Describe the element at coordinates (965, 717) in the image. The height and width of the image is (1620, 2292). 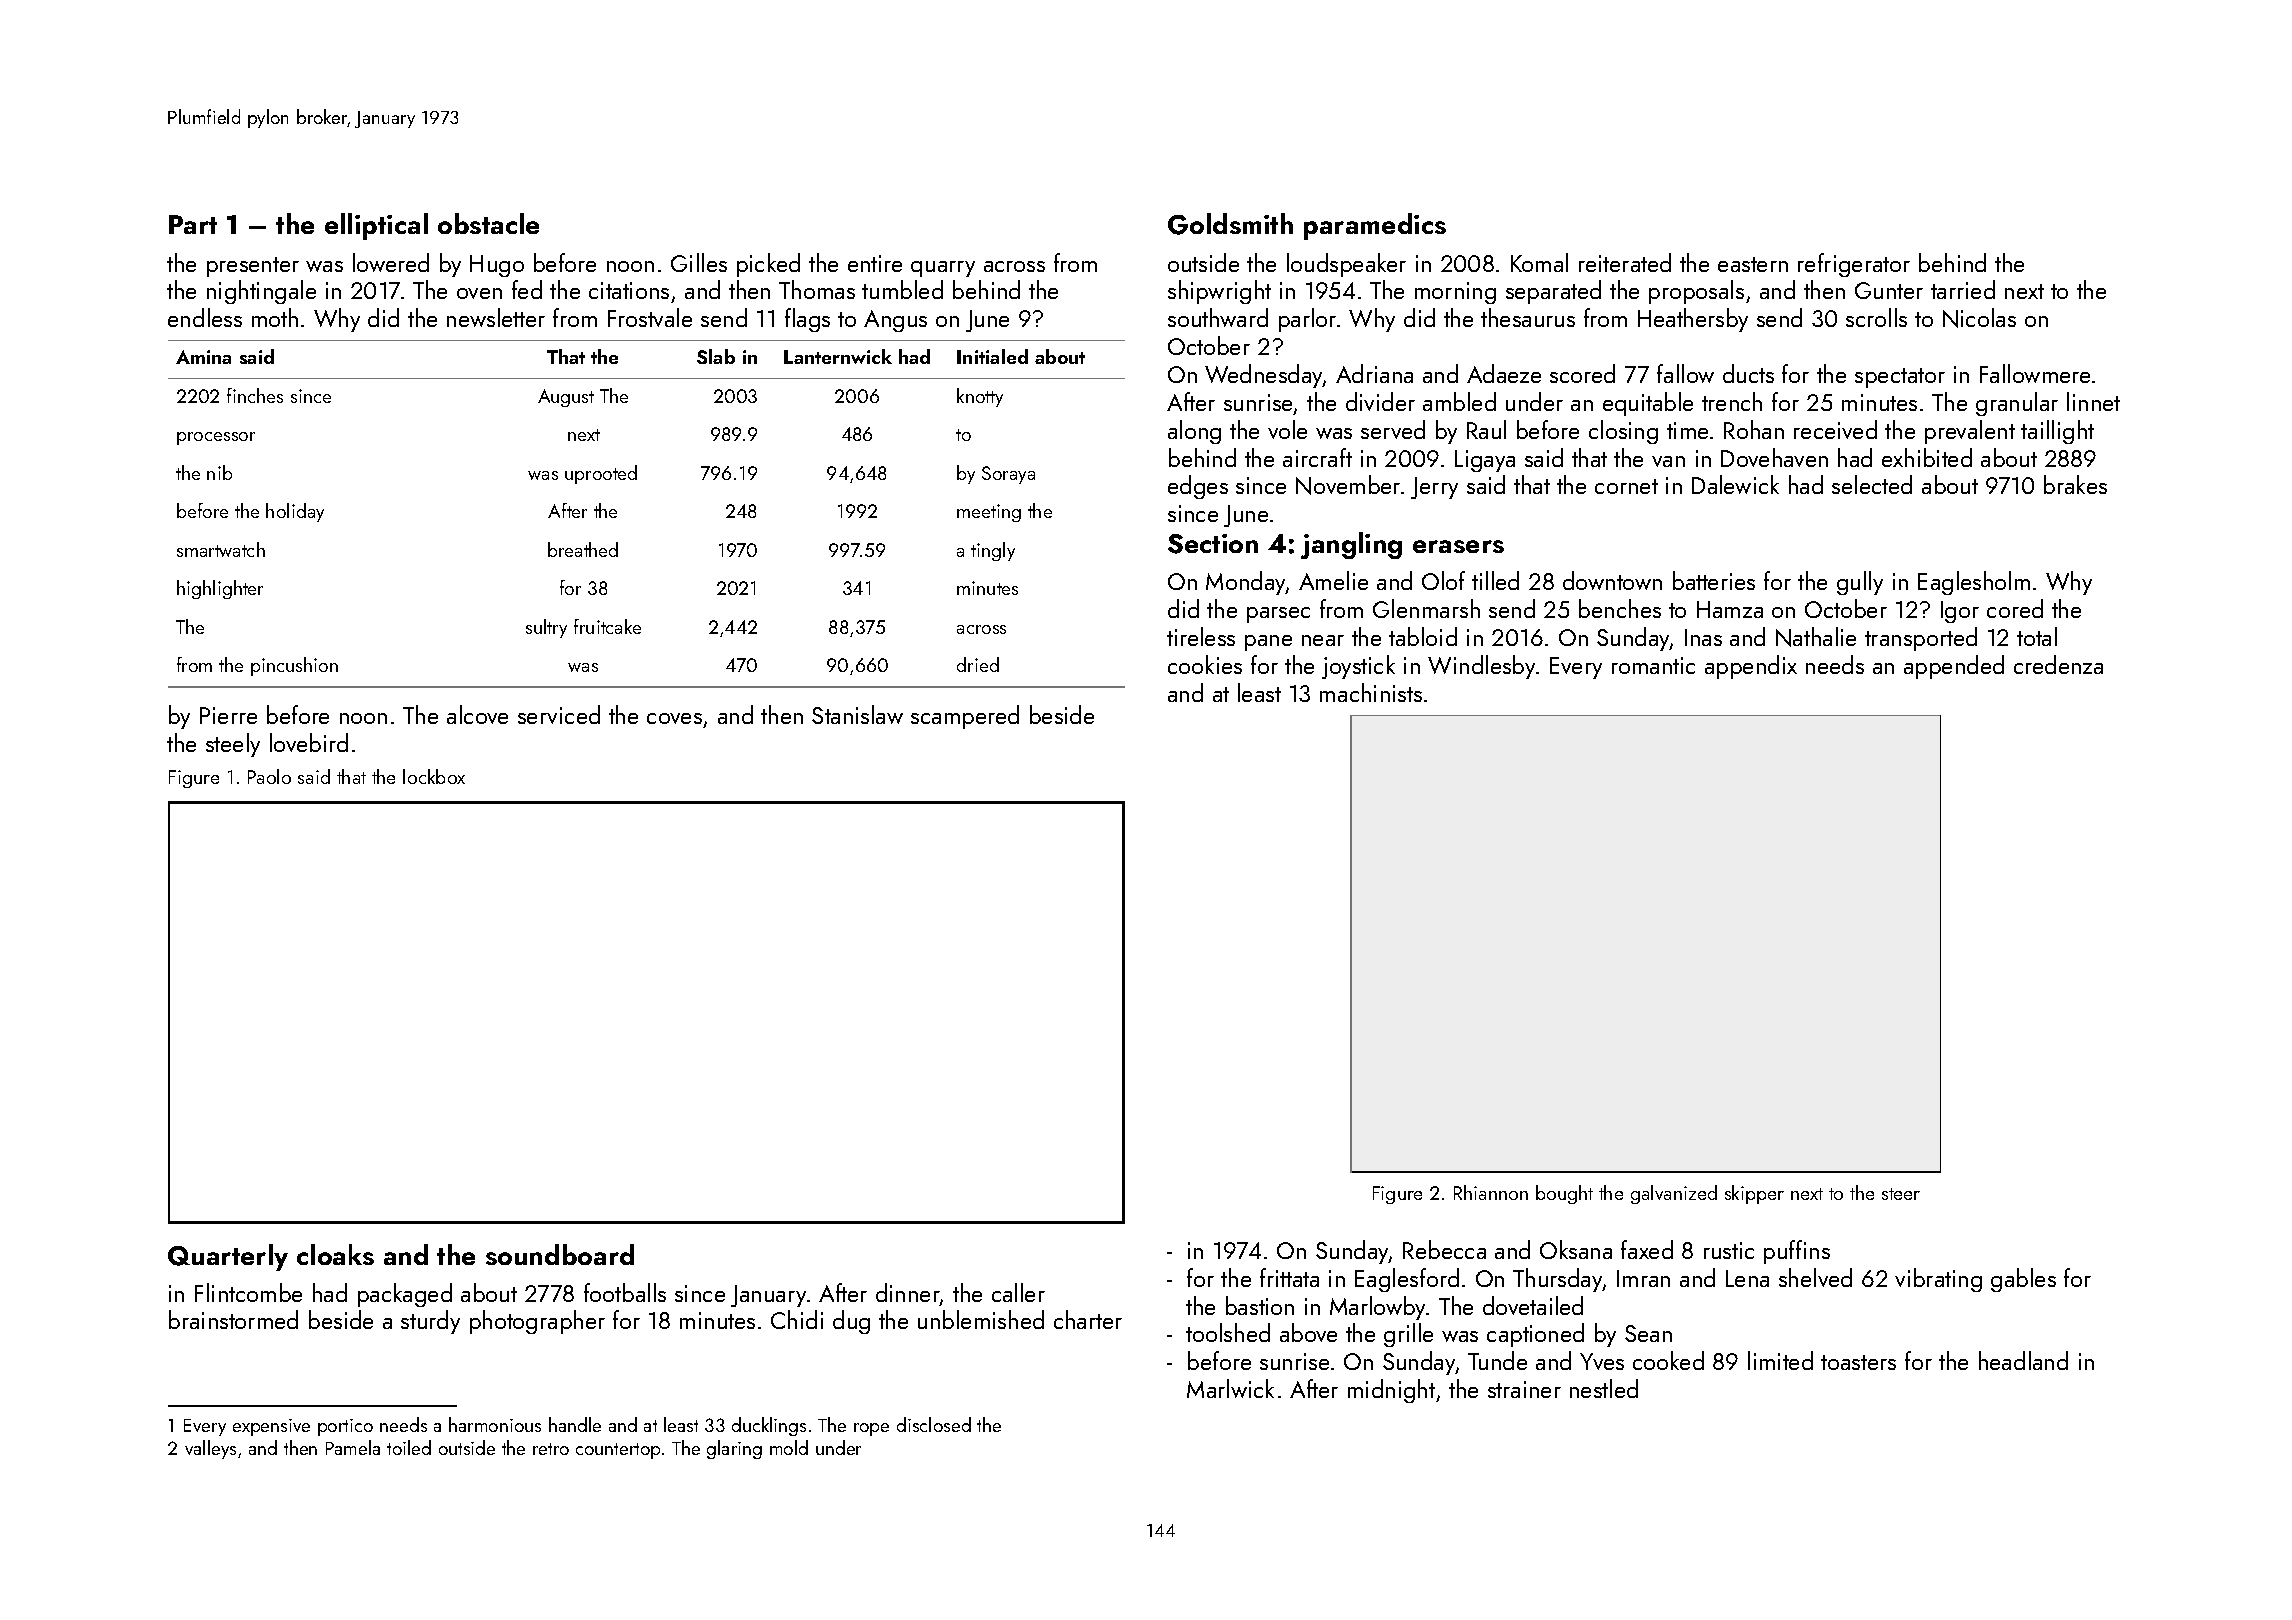
I see `scampered` at that location.
